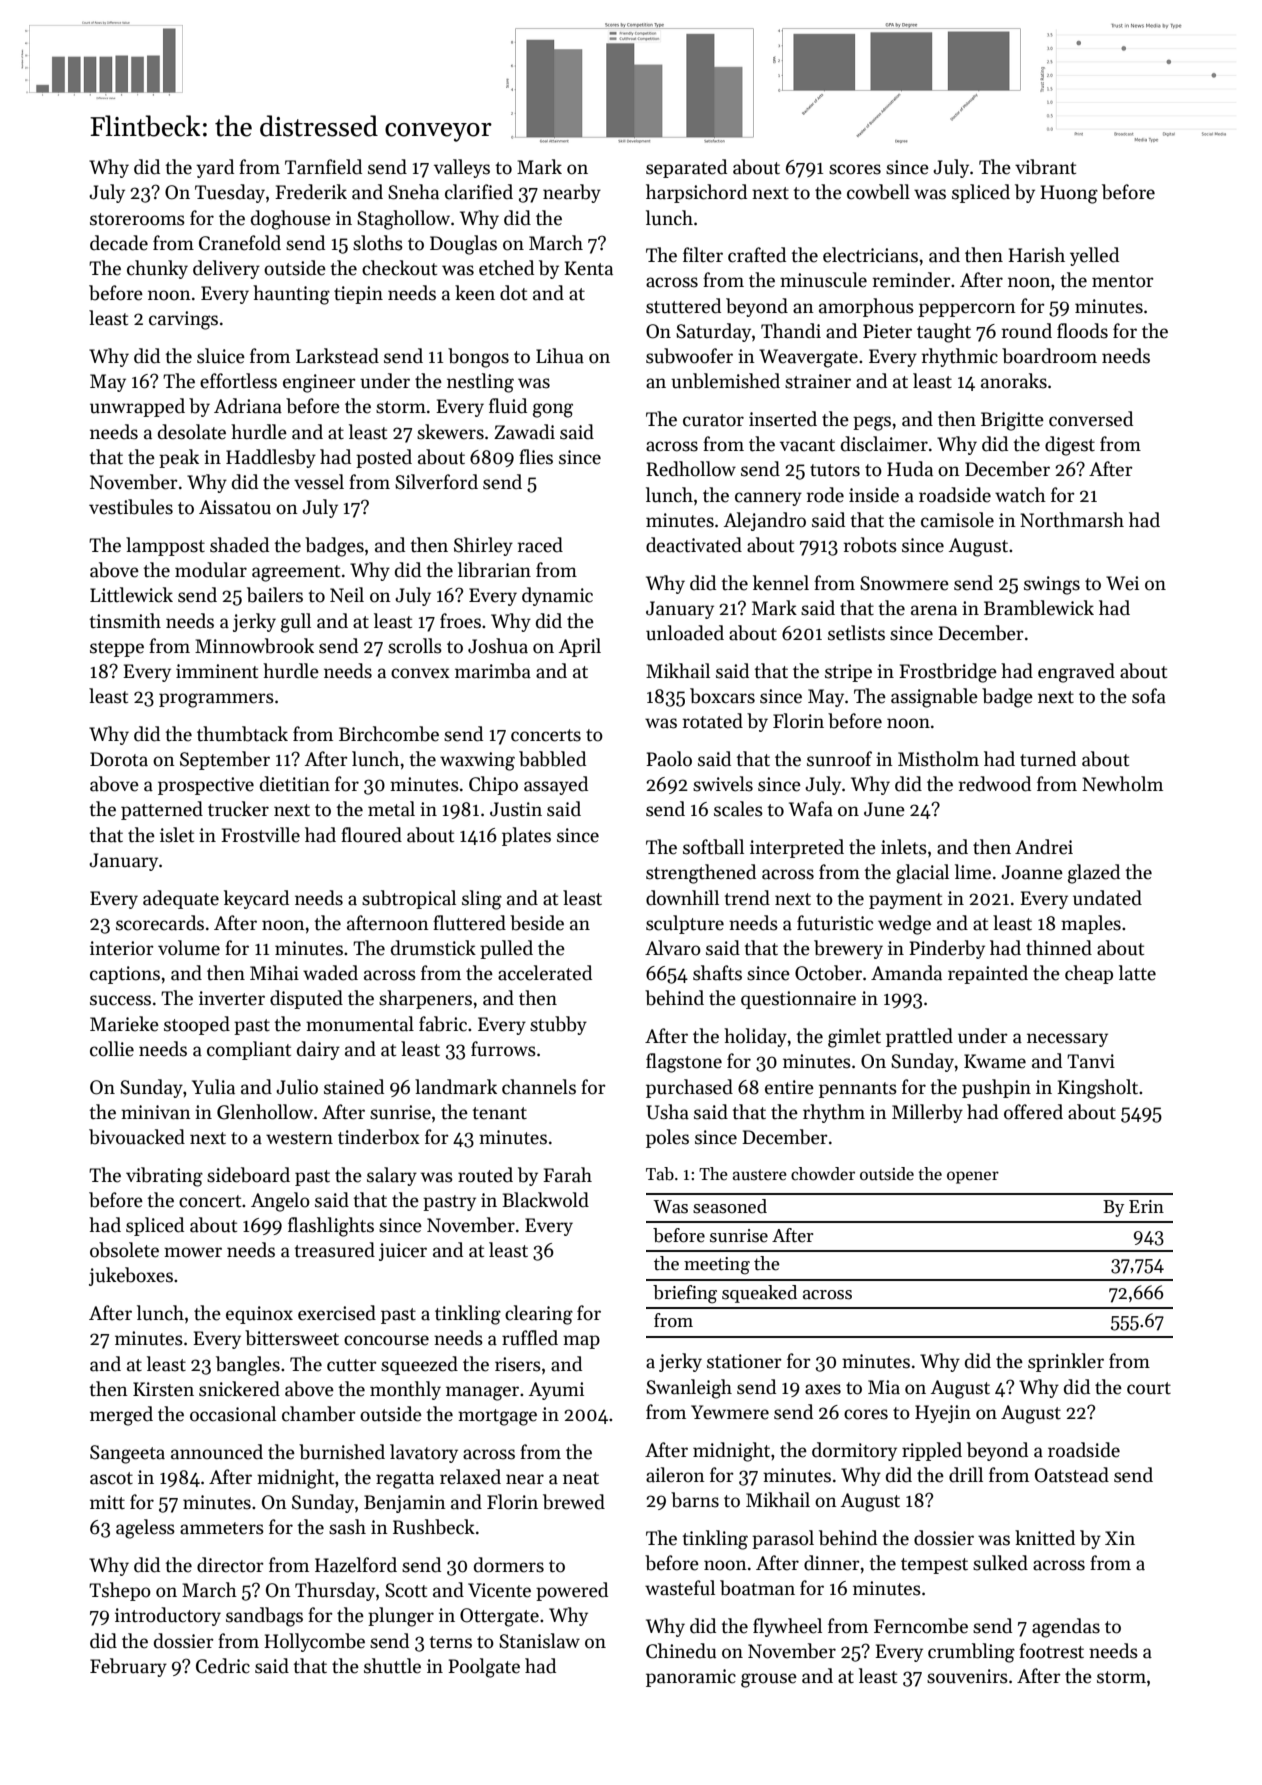 The height and width of the image is (1785, 1262). Describe the element at coordinates (686, 168) in the image. I see `separated` at that location.
